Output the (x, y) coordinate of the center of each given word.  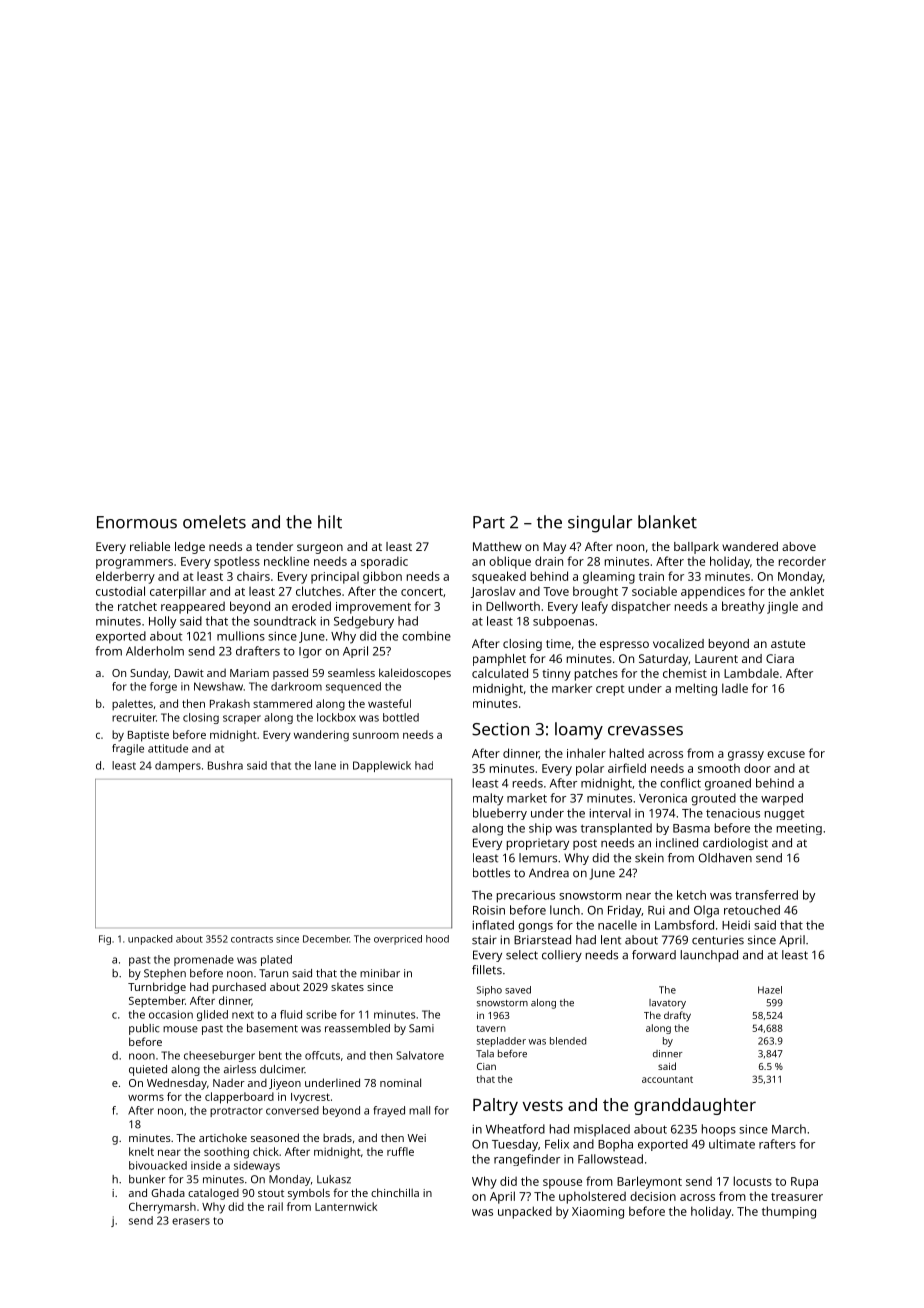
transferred (766, 895)
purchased (239, 988)
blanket (667, 522)
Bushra (225, 765)
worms (146, 1097)
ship (540, 829)
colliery (562, 956)
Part (489, 522)
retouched (752, 910)
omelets (214, 522)
